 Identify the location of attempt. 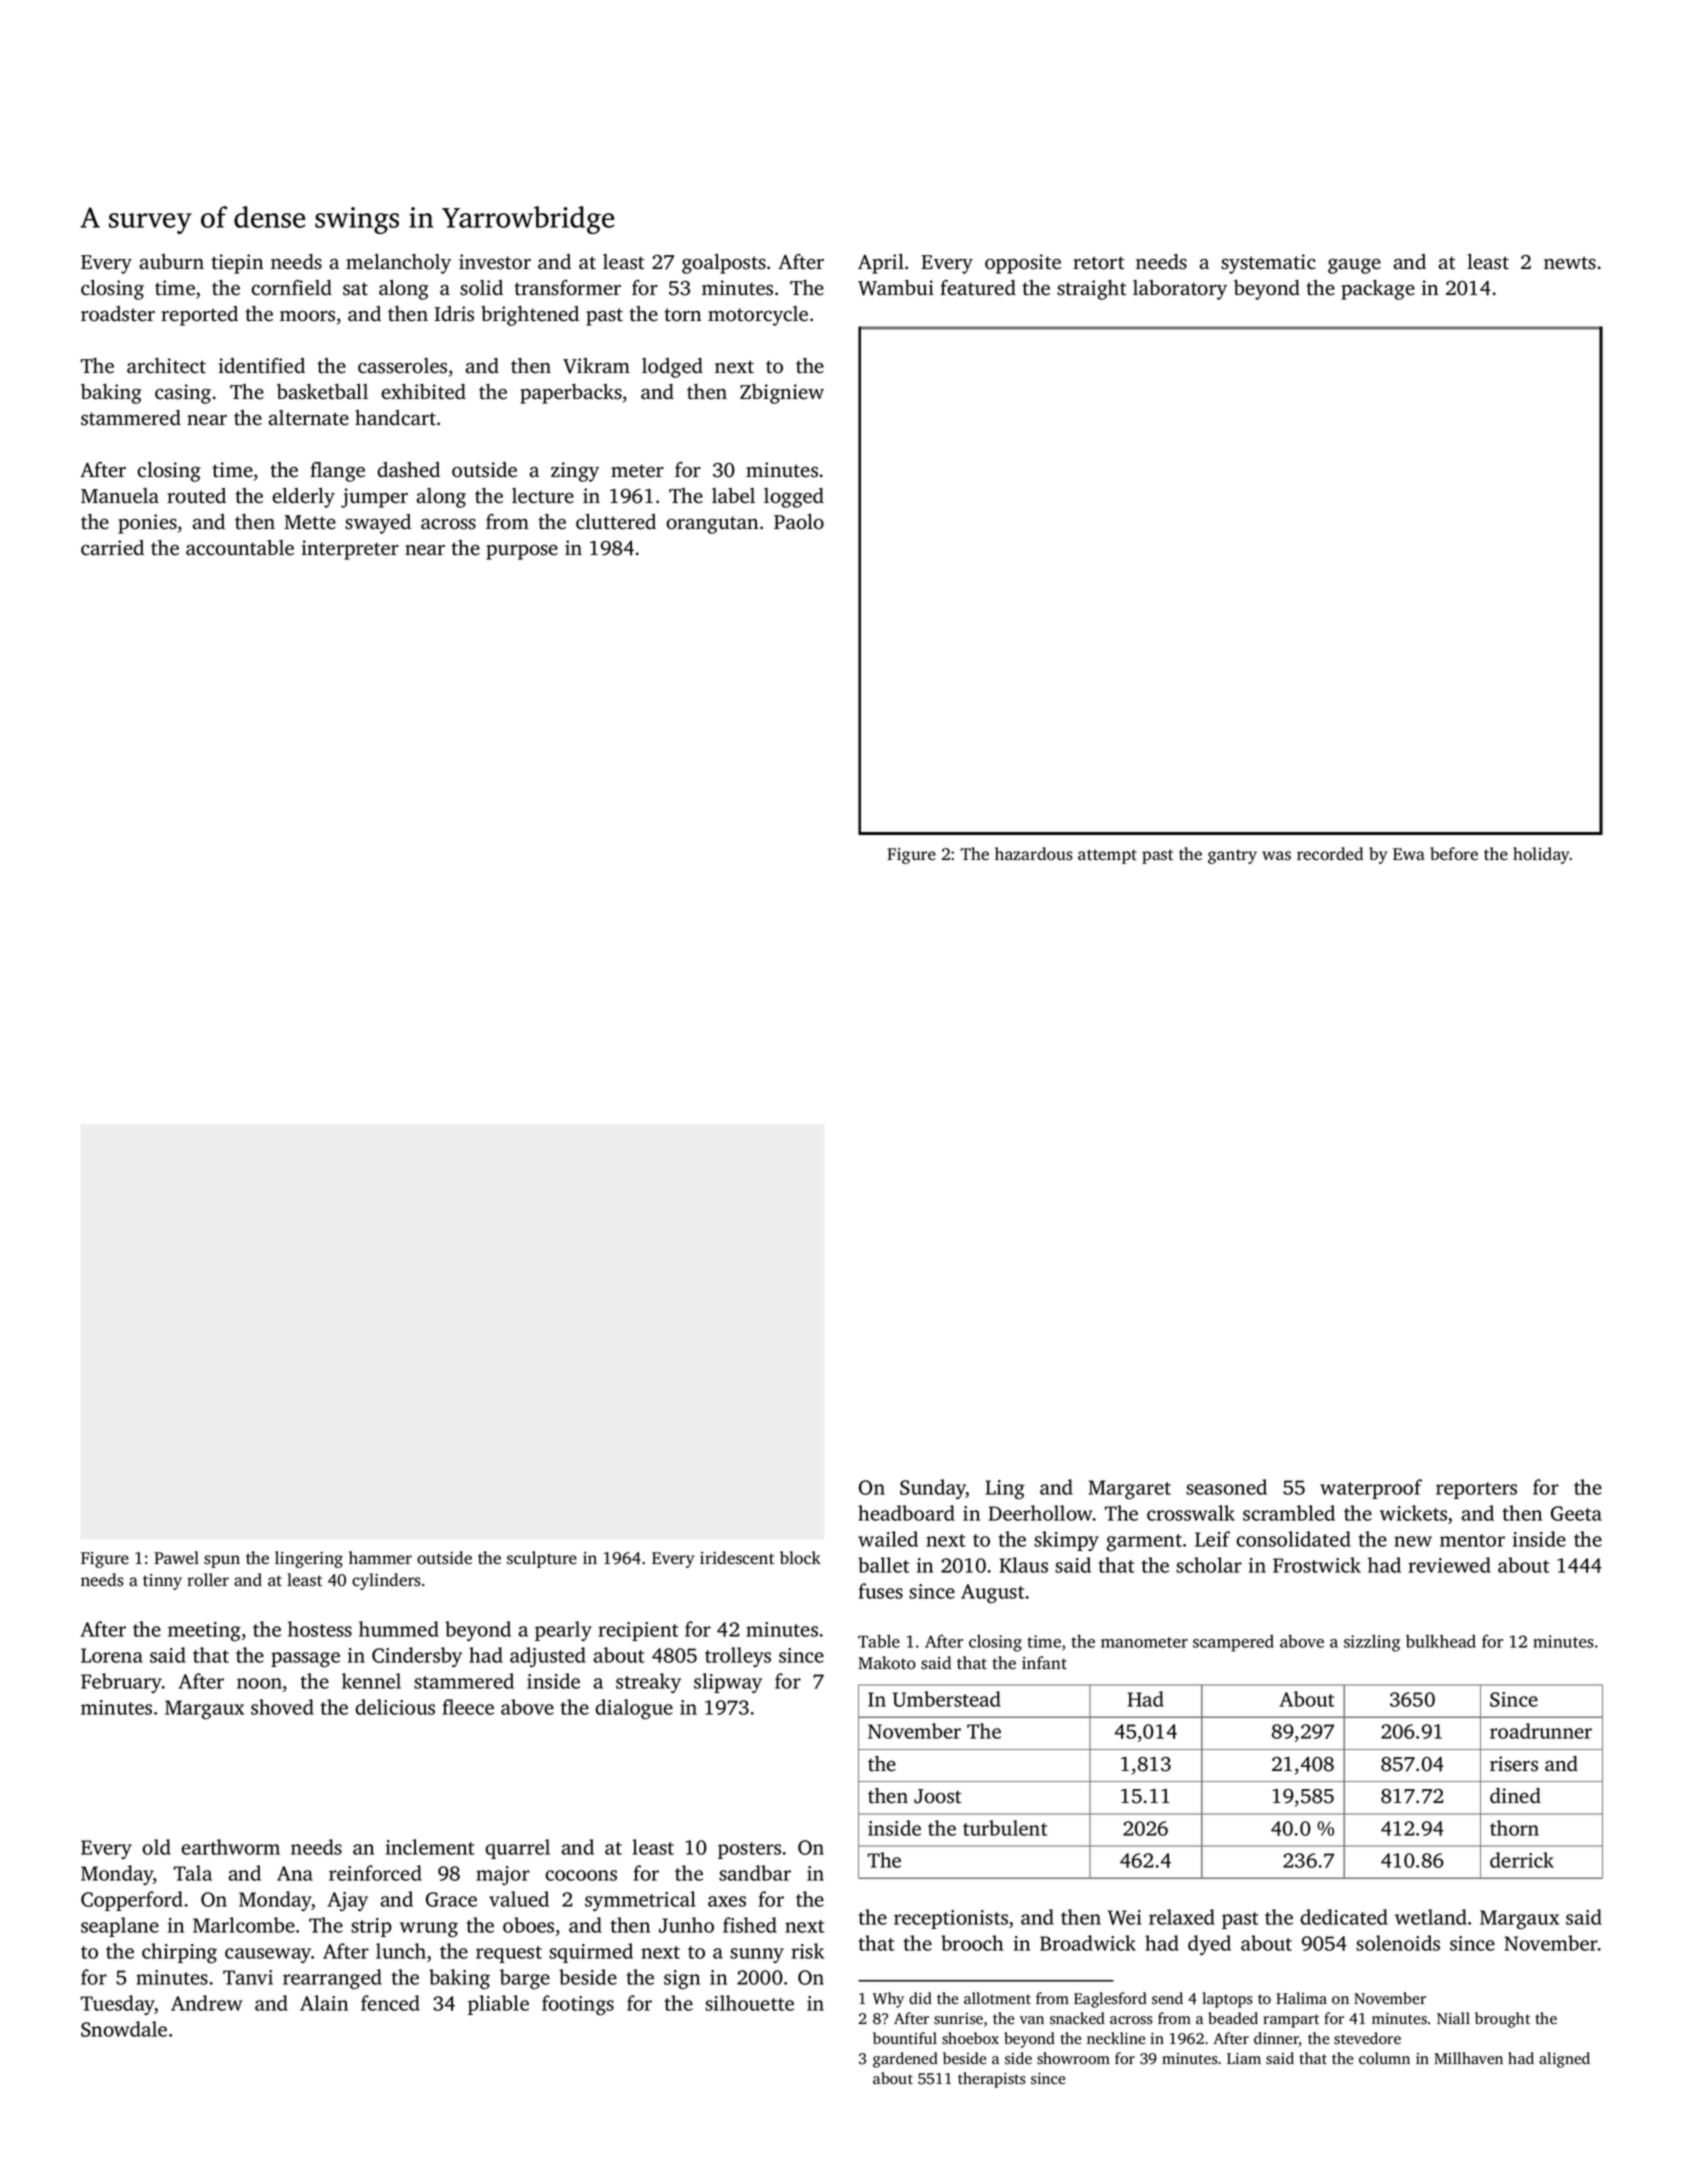
(1107, 856).
